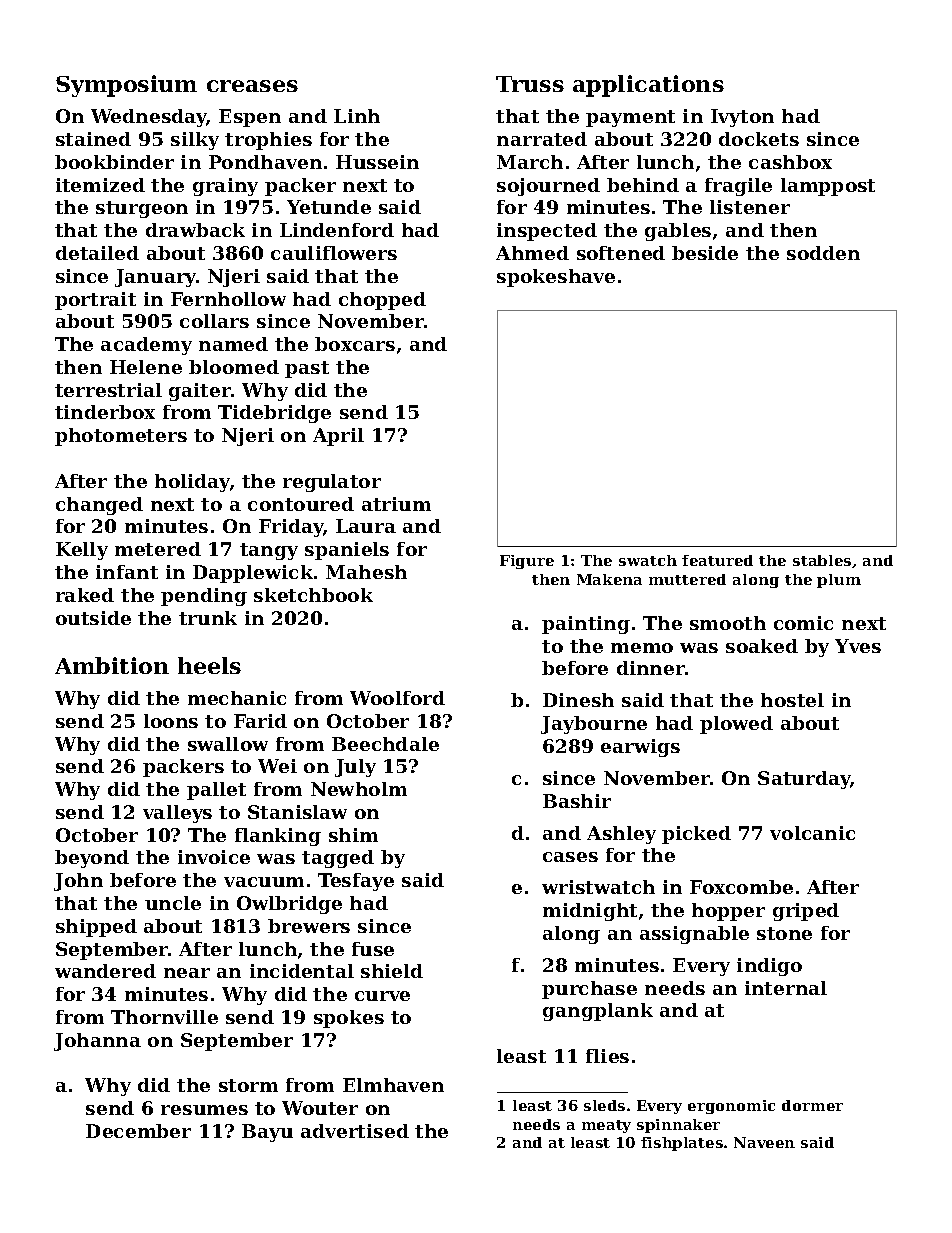  I want to click on Mahesh, so click(366, 572).
